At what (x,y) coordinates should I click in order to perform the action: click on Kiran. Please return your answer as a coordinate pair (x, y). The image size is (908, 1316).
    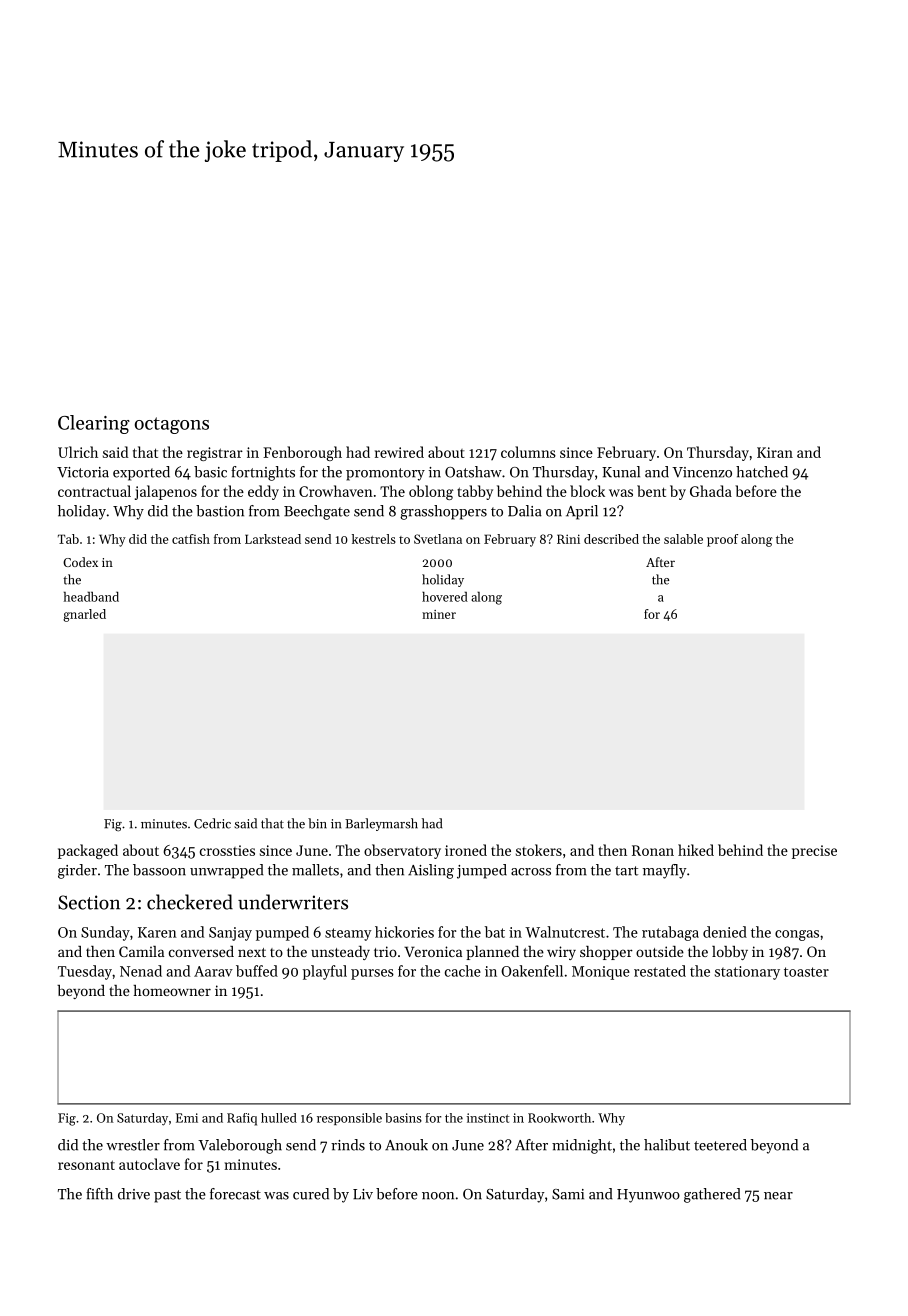
    Looking at the image, I should click on (775, 452).
